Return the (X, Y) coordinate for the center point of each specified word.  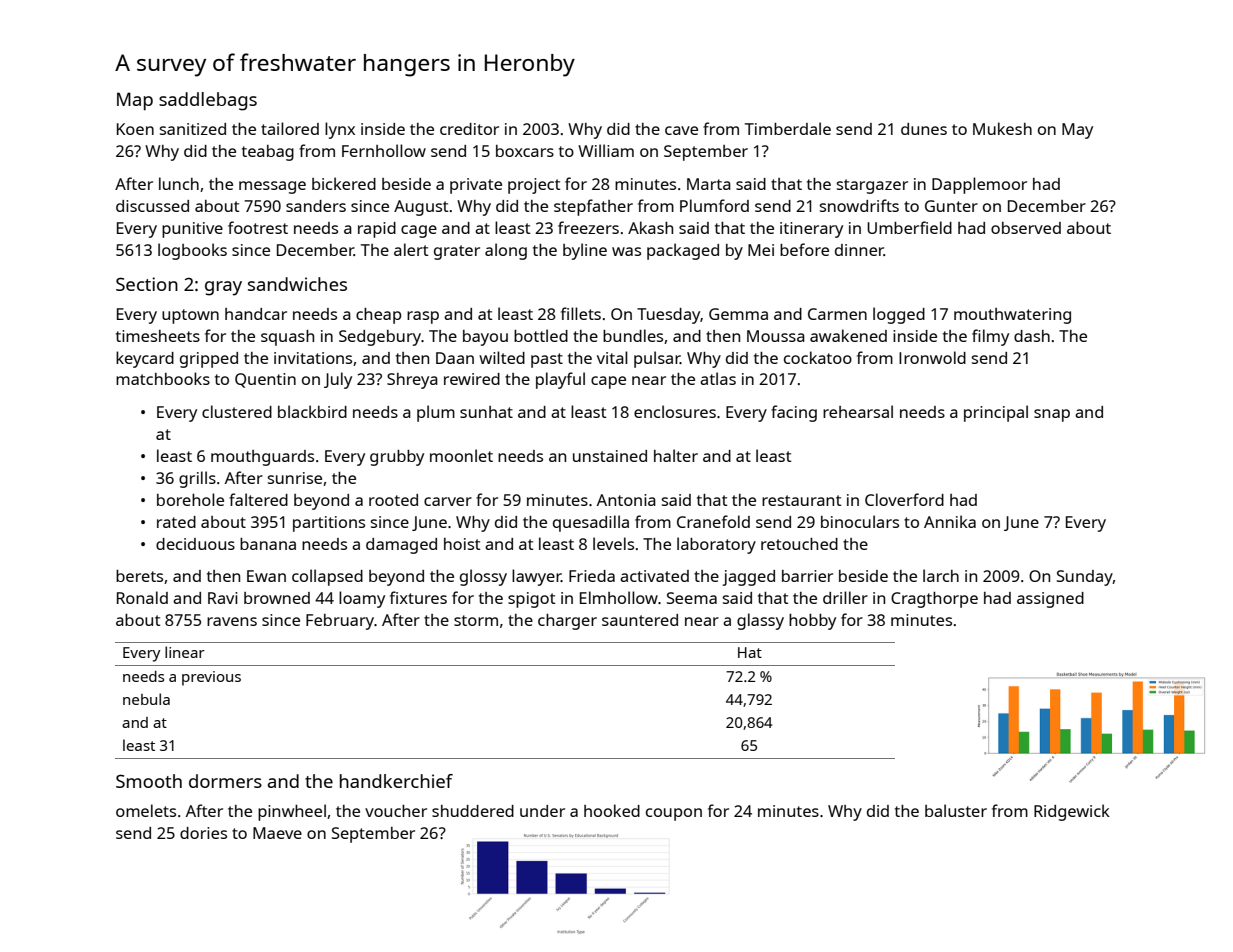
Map (135, 101)
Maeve (277, 833)
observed (1026, 228)
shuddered (473, 811)
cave (681, 130)
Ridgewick (1072, 812)
